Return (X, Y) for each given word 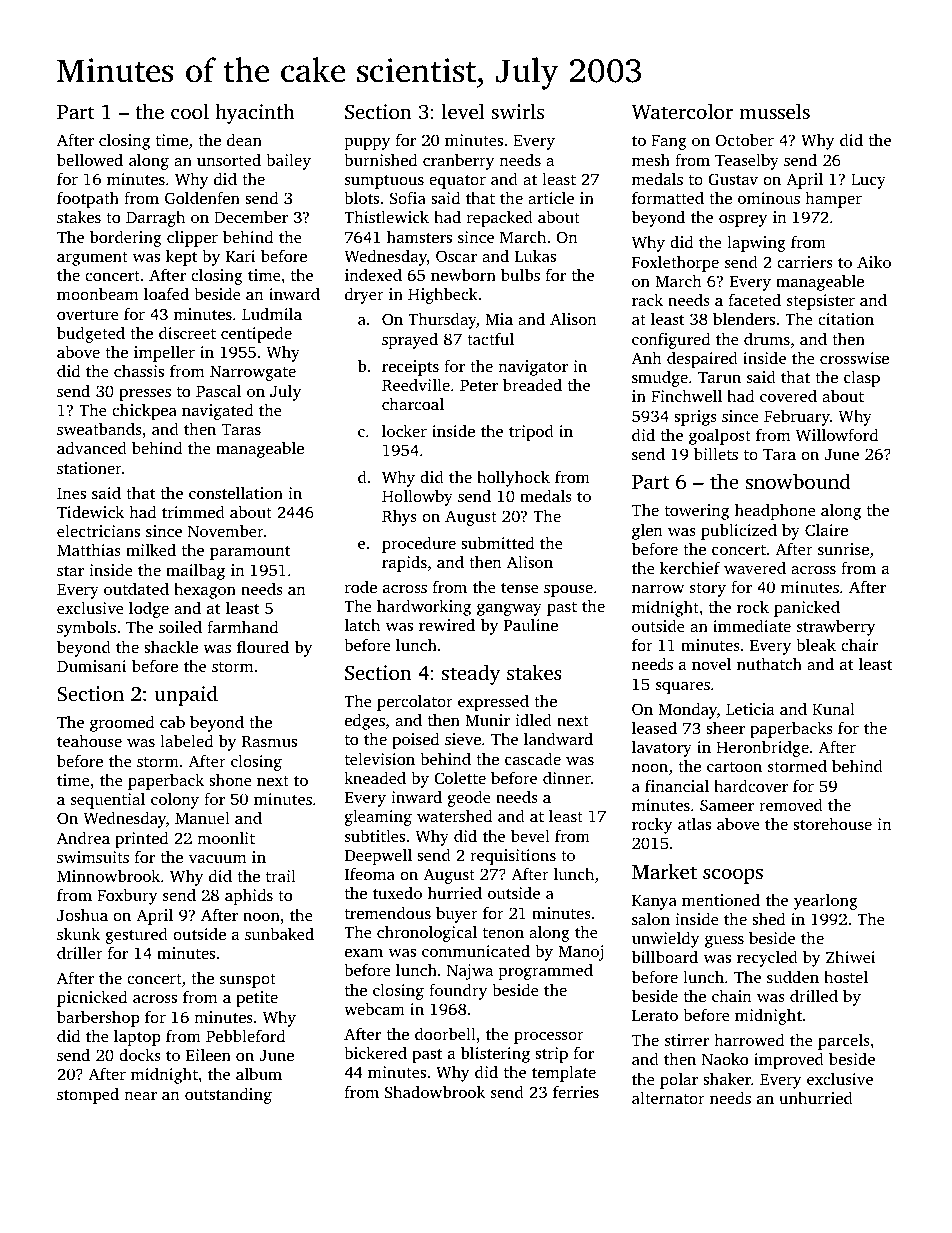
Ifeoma (370, 873)
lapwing (756, 243)
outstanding (228, 1095)
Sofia (408, 197)
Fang (669, 142)
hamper (833, 199)
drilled (814, 995)
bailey (288, 161)
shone (230, 780)
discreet (187, 332)
